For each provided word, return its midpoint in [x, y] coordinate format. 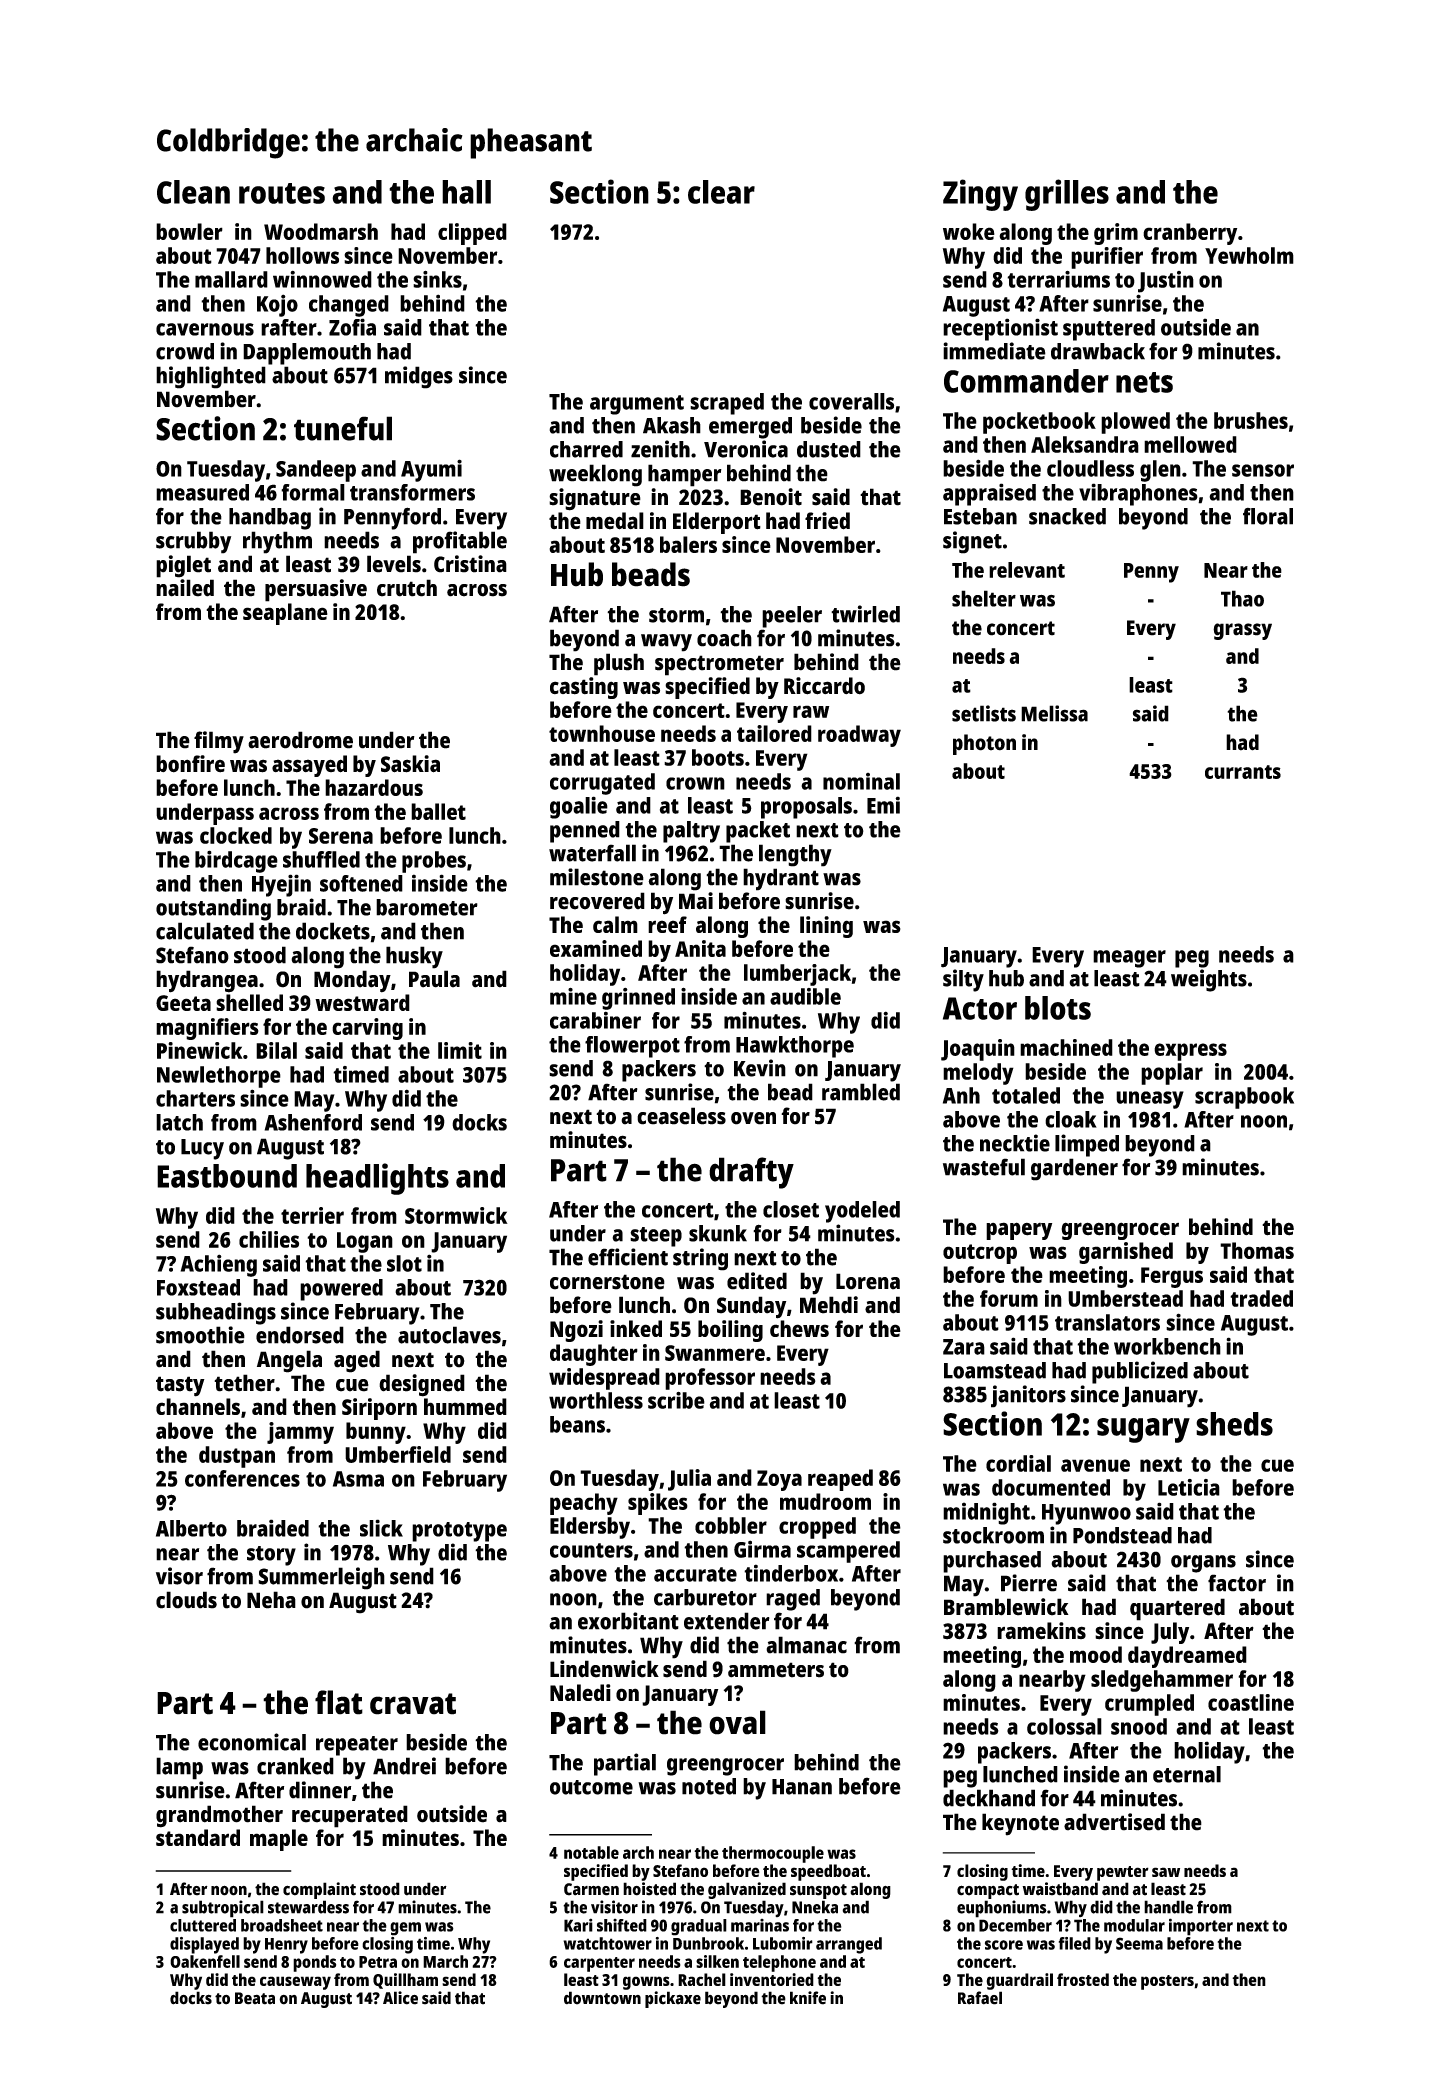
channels [198, 1406]
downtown [602, 1998]
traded [1261, 1298]
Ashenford [313, 1122]
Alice [400, 1998]
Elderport [717, 523]
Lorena [868, 1281]
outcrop [980, 1254]
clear [721, 192]
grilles [1067, 195]
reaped [840, 1480]
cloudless [1090, 468]
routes [282, 193]
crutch [407, 588]
